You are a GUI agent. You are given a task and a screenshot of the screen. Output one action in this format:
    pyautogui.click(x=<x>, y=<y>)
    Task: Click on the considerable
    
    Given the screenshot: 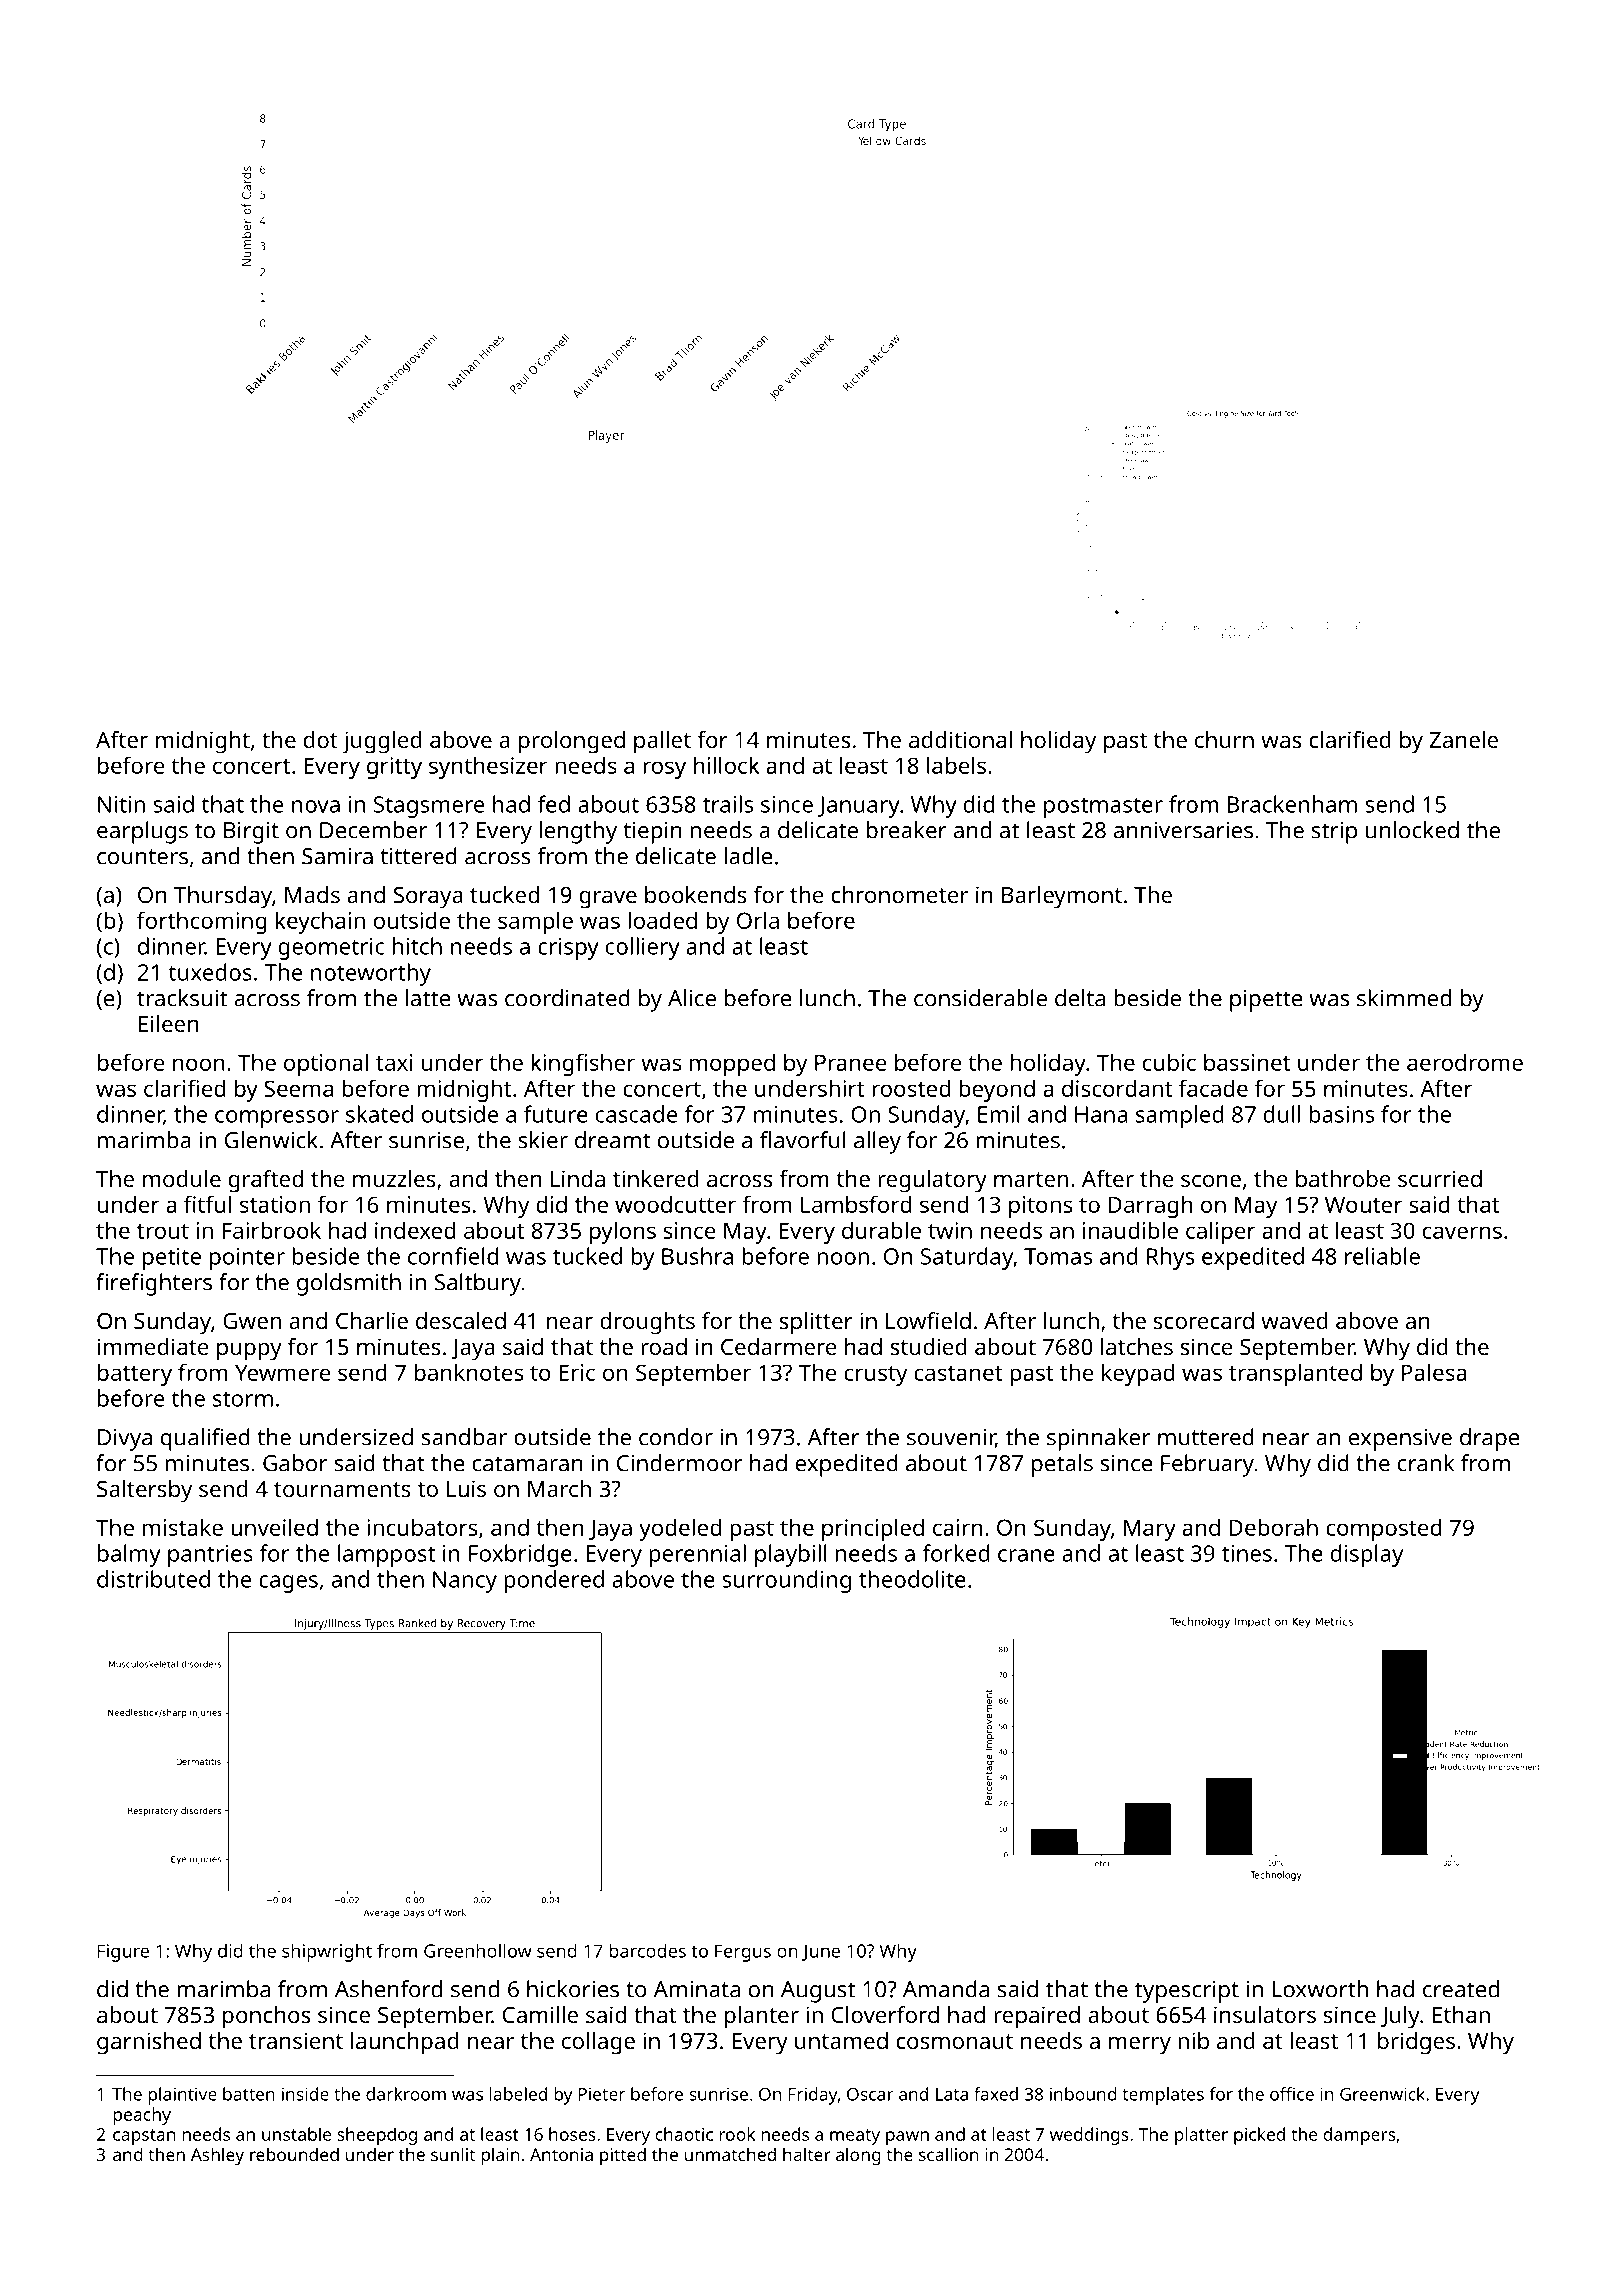 What is the action you would take?
    pyautogui.click(x=980, y=998)
